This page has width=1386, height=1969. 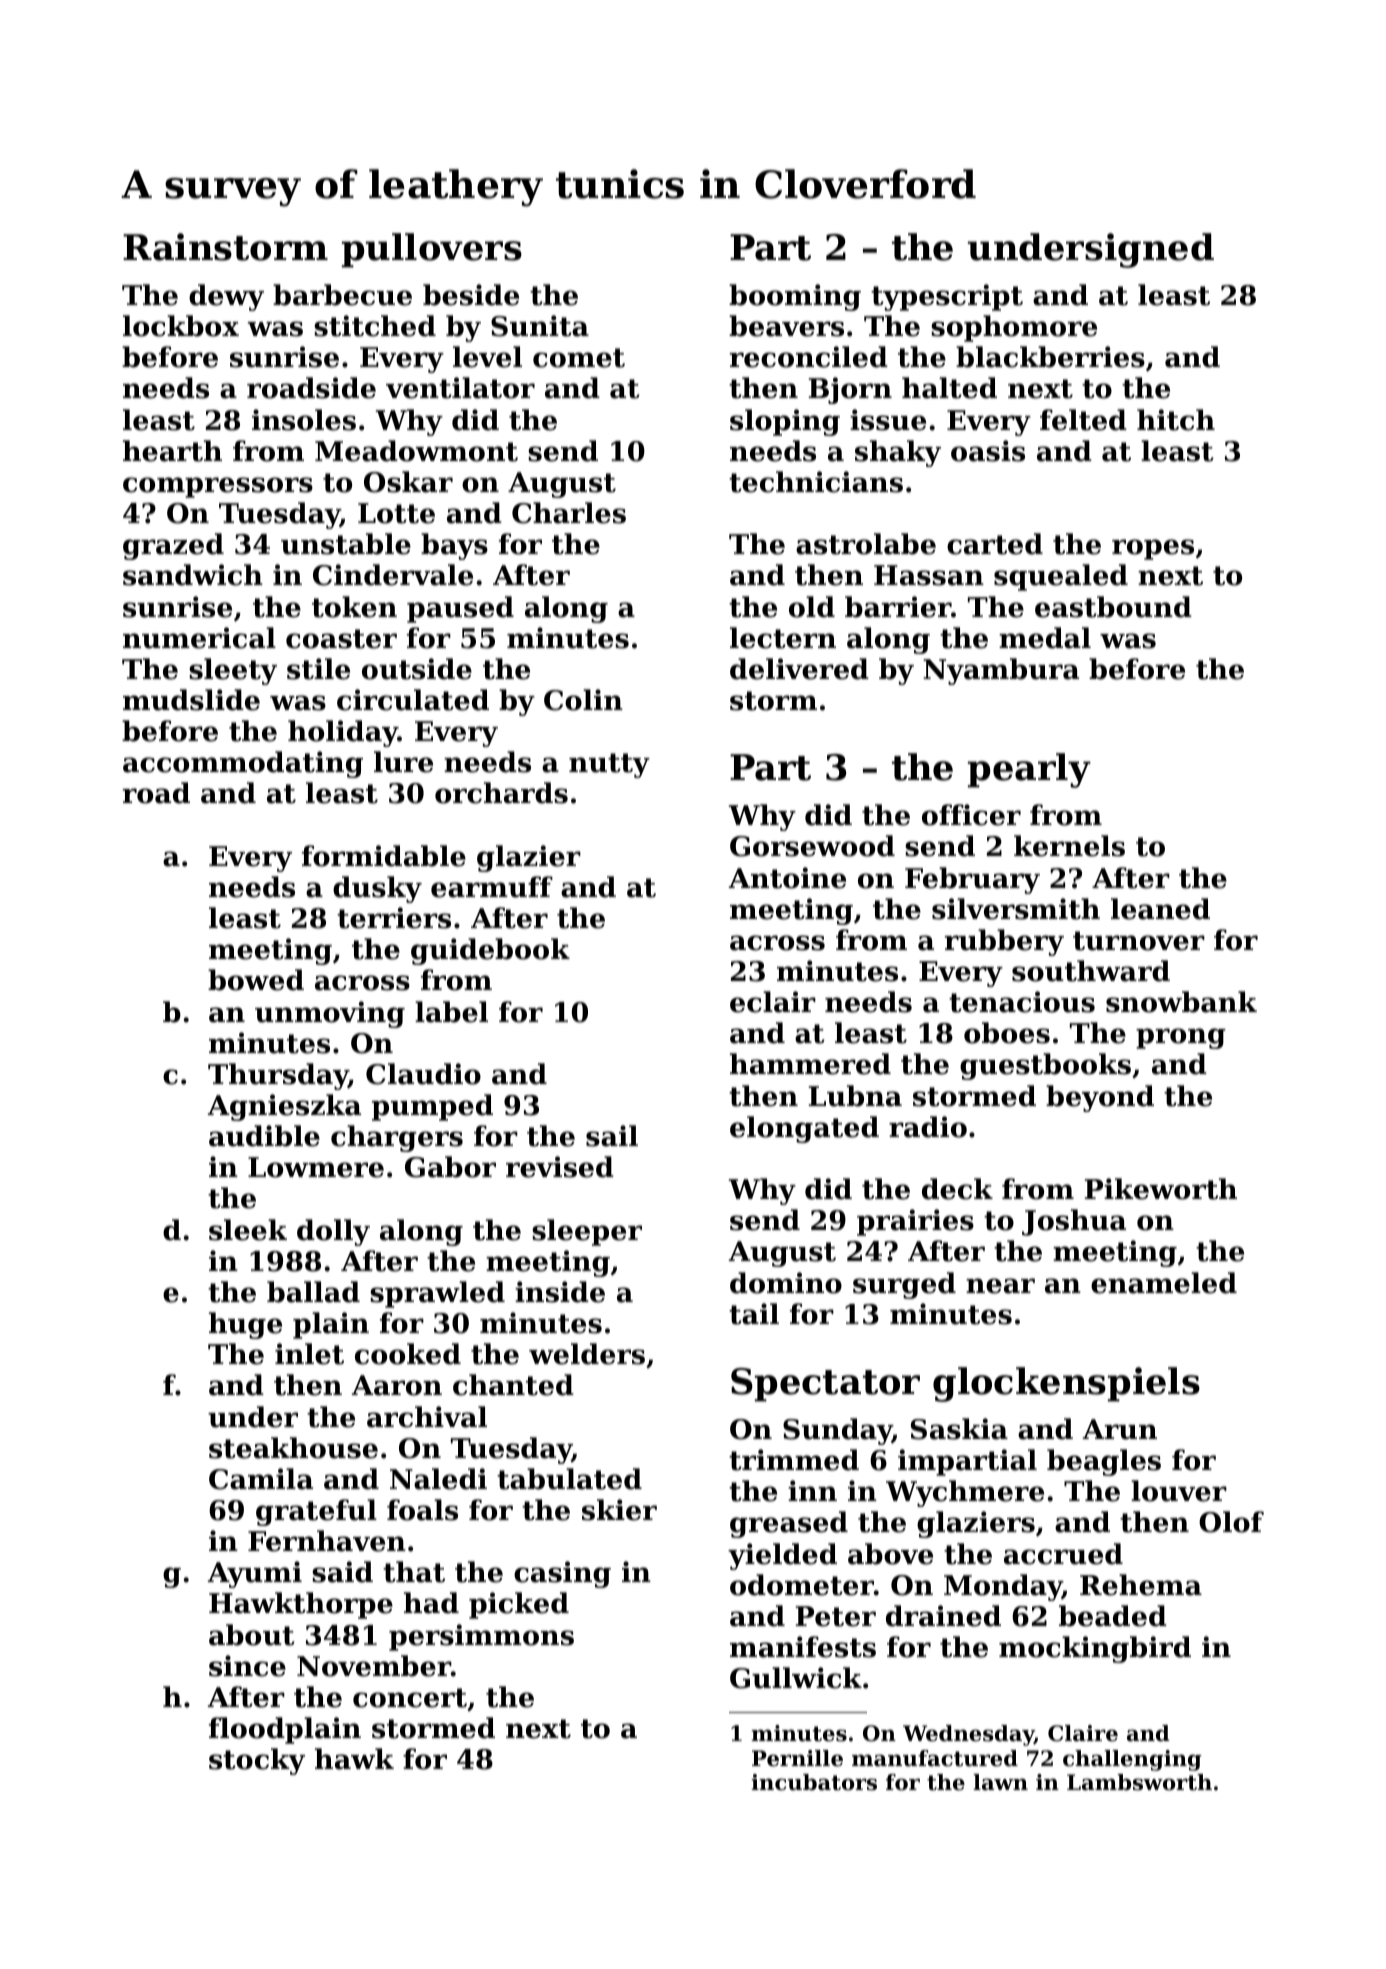 What do you see at coordinates (583, 700) in the page?
I see `Colin` at bounding box center [583, 700].
